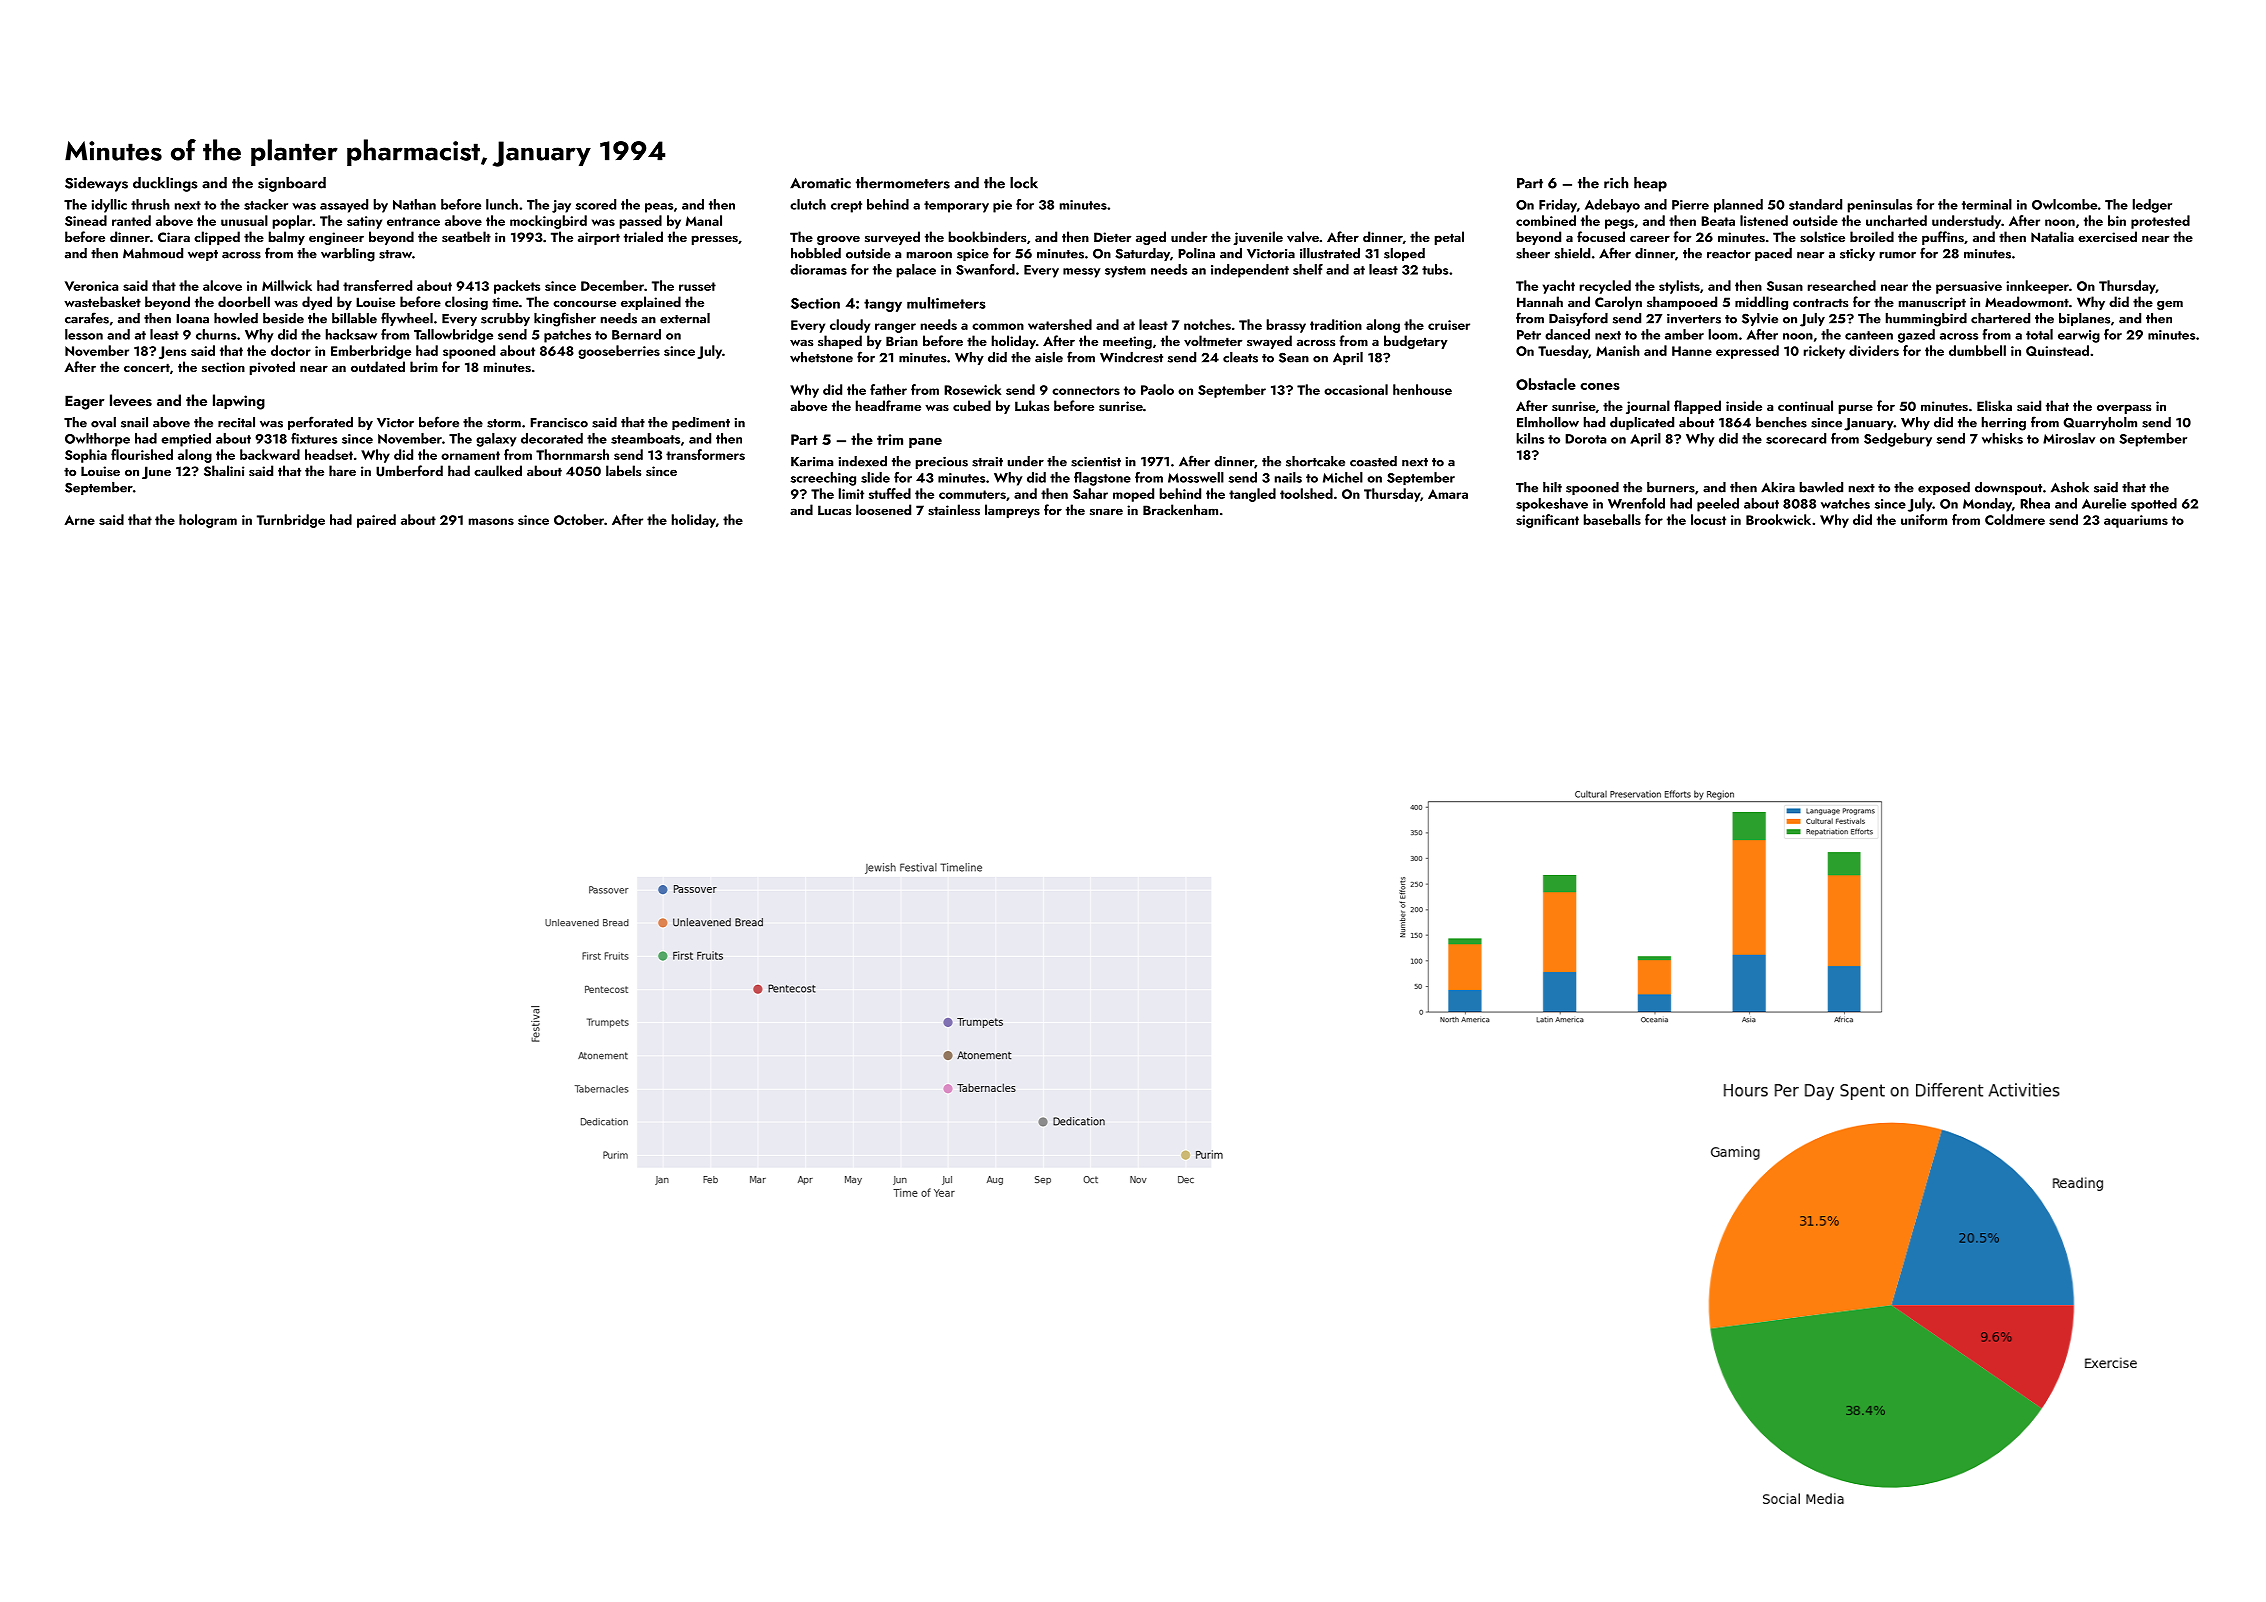 The height and width of the document is (1602, 2266). I want to click on Beata, so click(1718, 221).
